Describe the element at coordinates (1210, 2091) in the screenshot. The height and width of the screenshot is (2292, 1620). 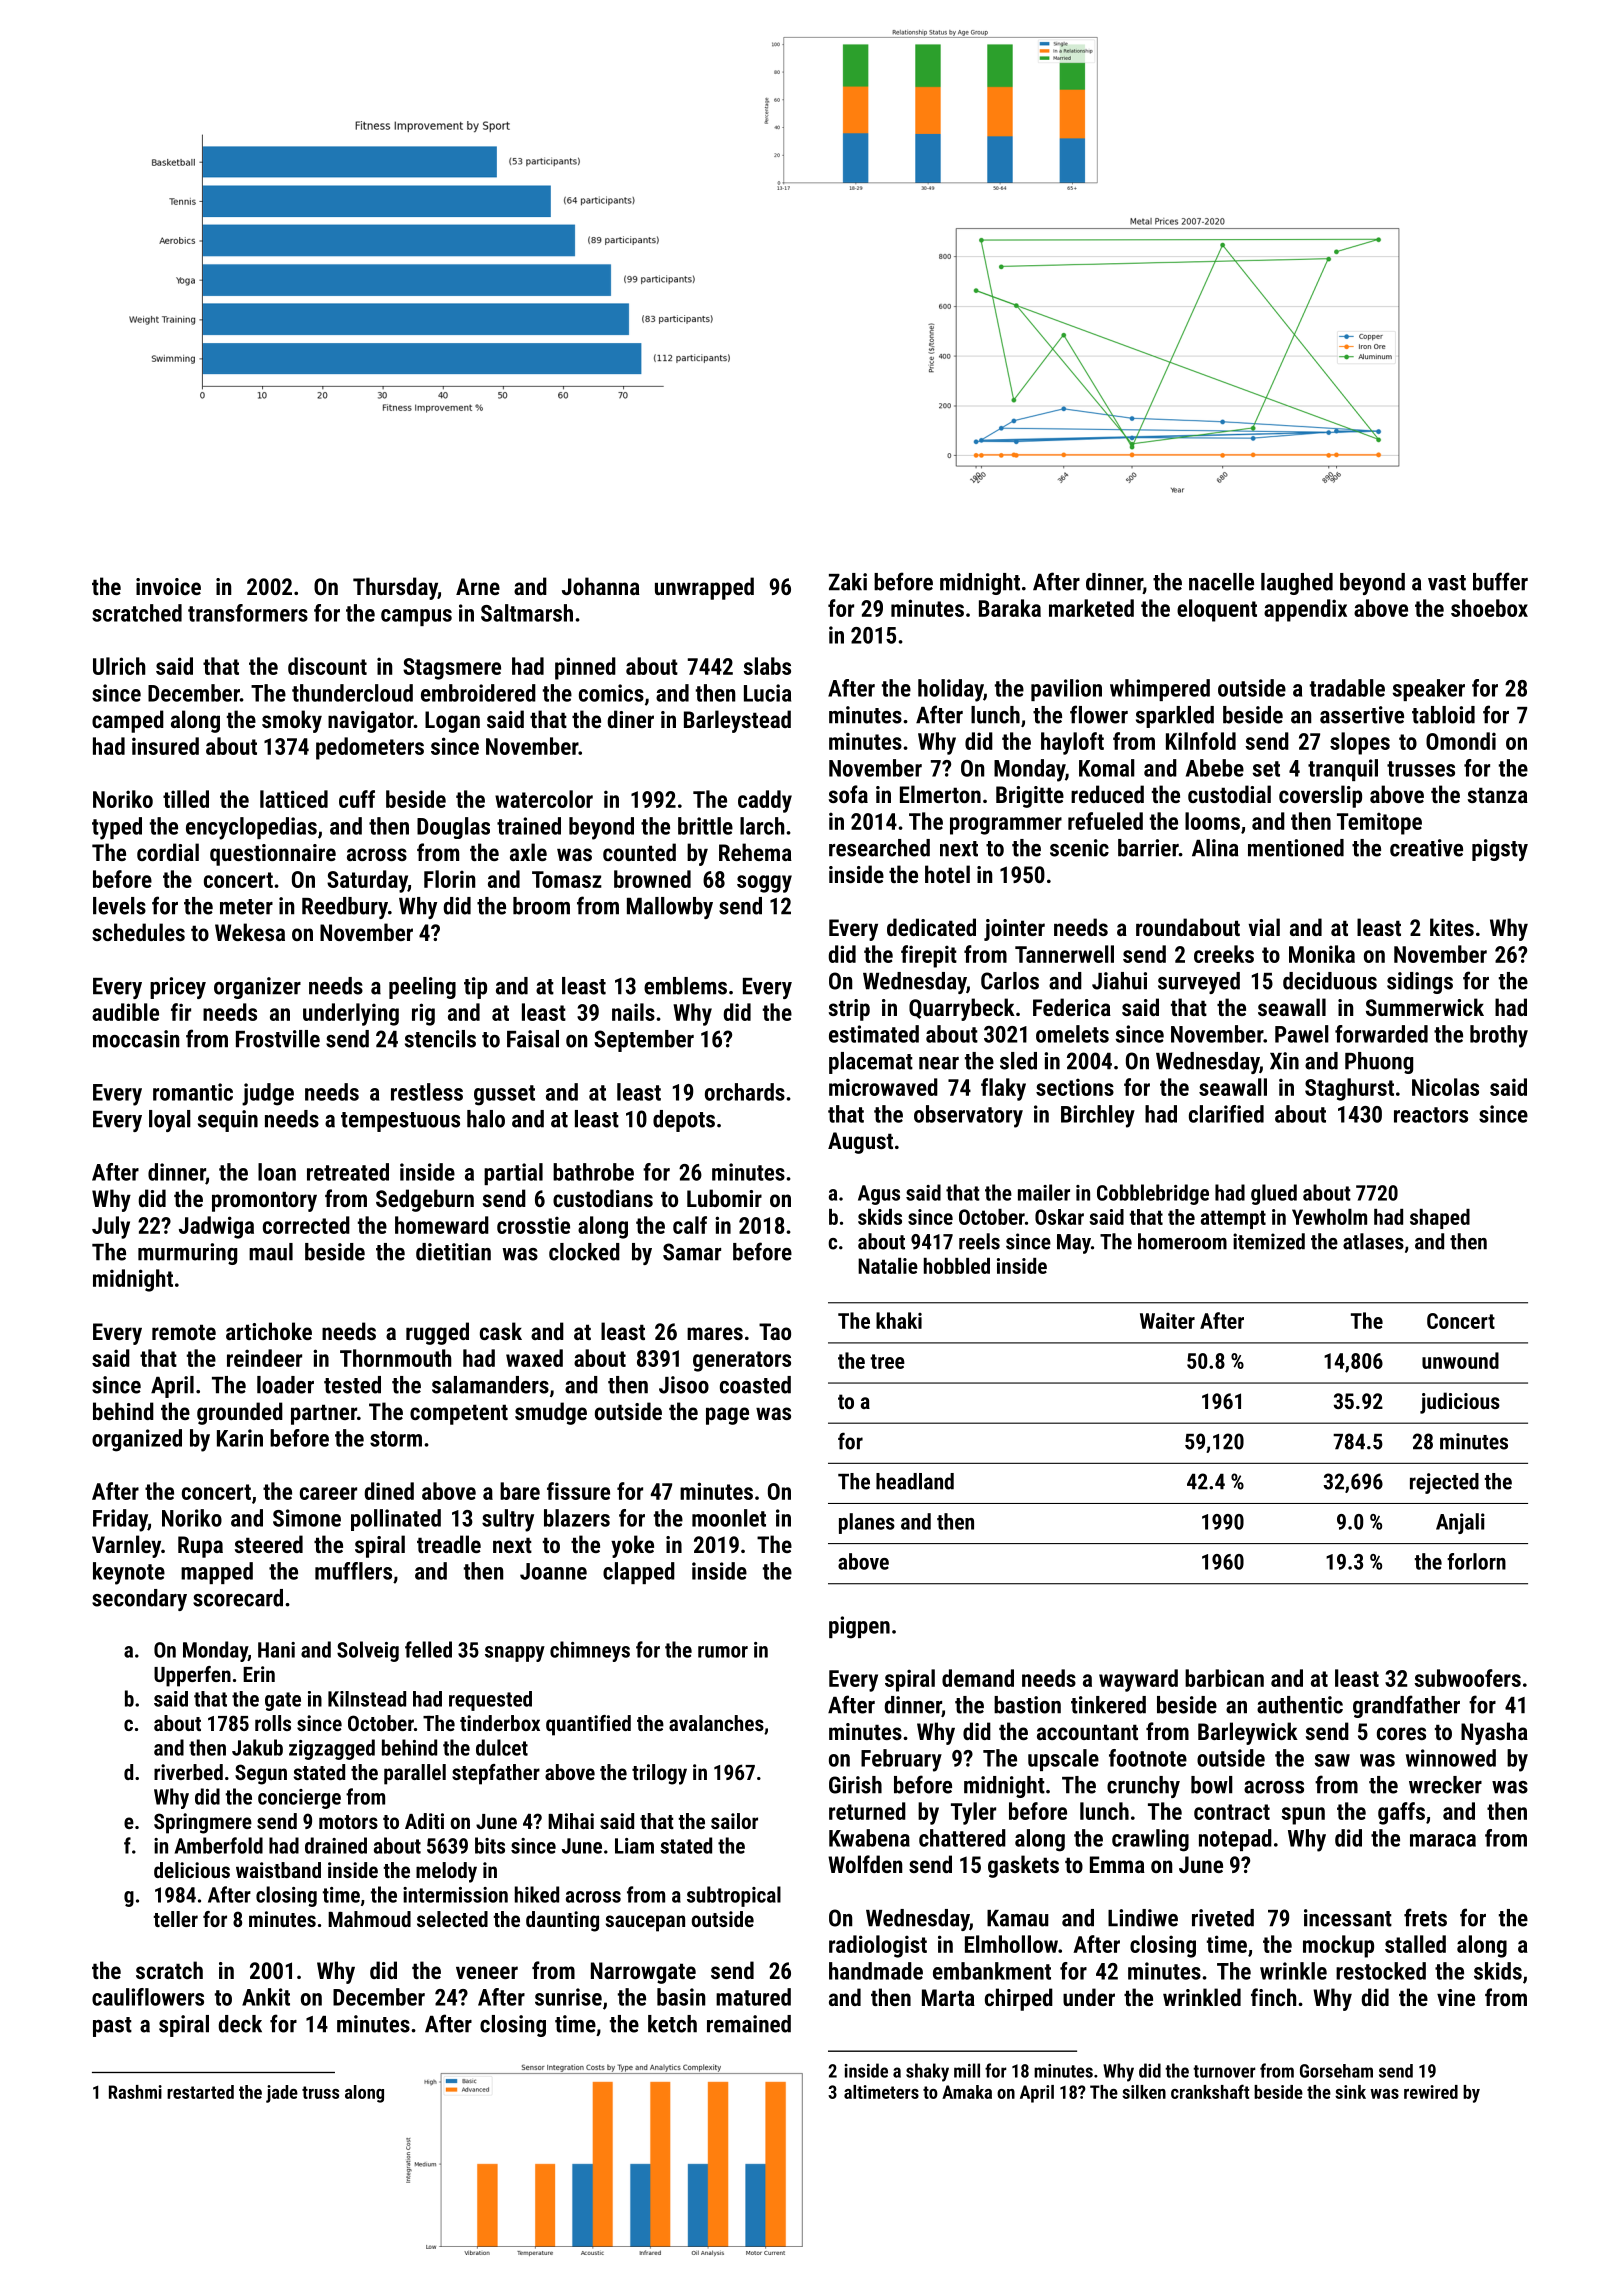
I see `crankshaft` at that location.
